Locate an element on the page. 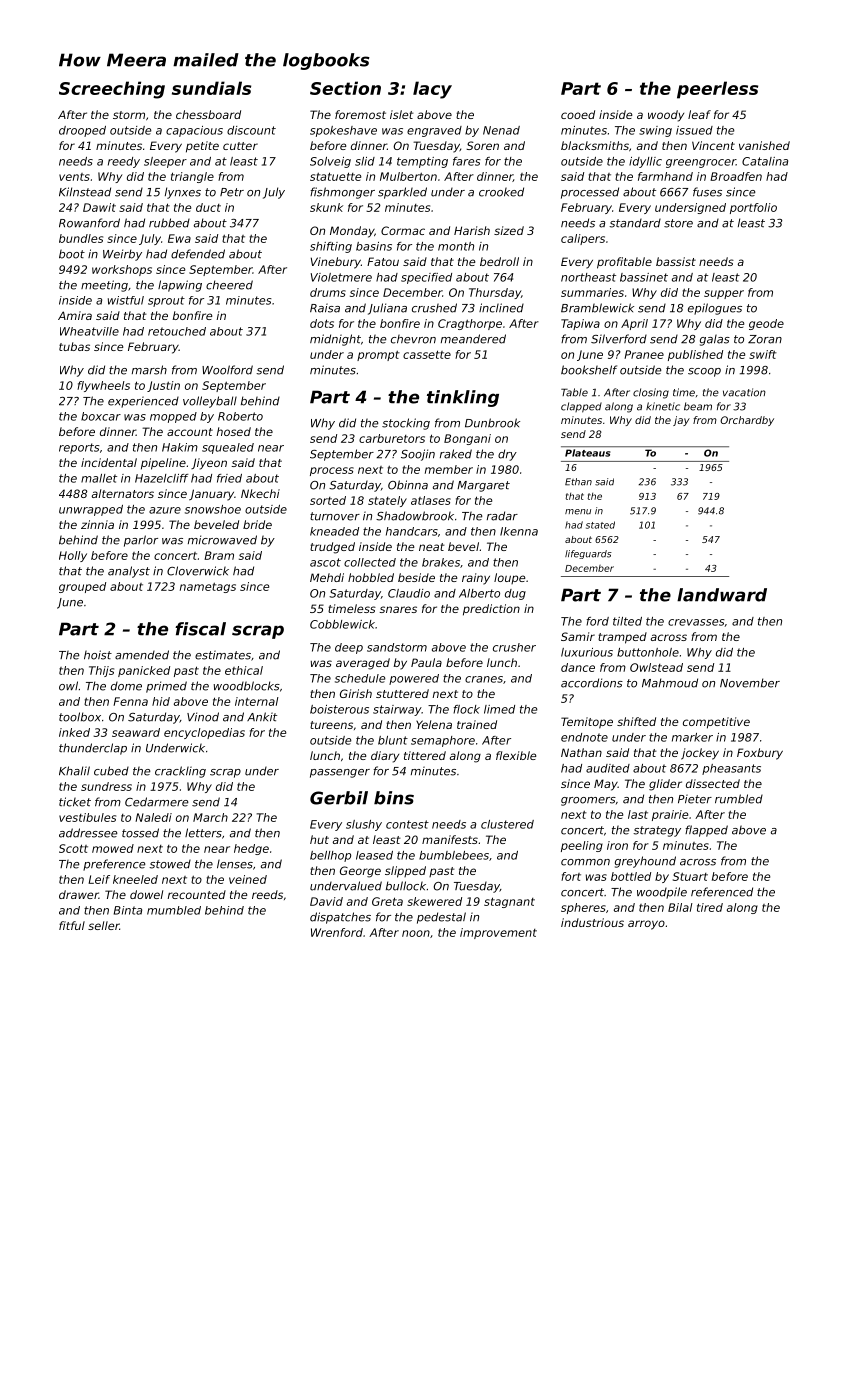 The height and width of the document is (1400, 849). closing is located at coordinates (651, 393).
